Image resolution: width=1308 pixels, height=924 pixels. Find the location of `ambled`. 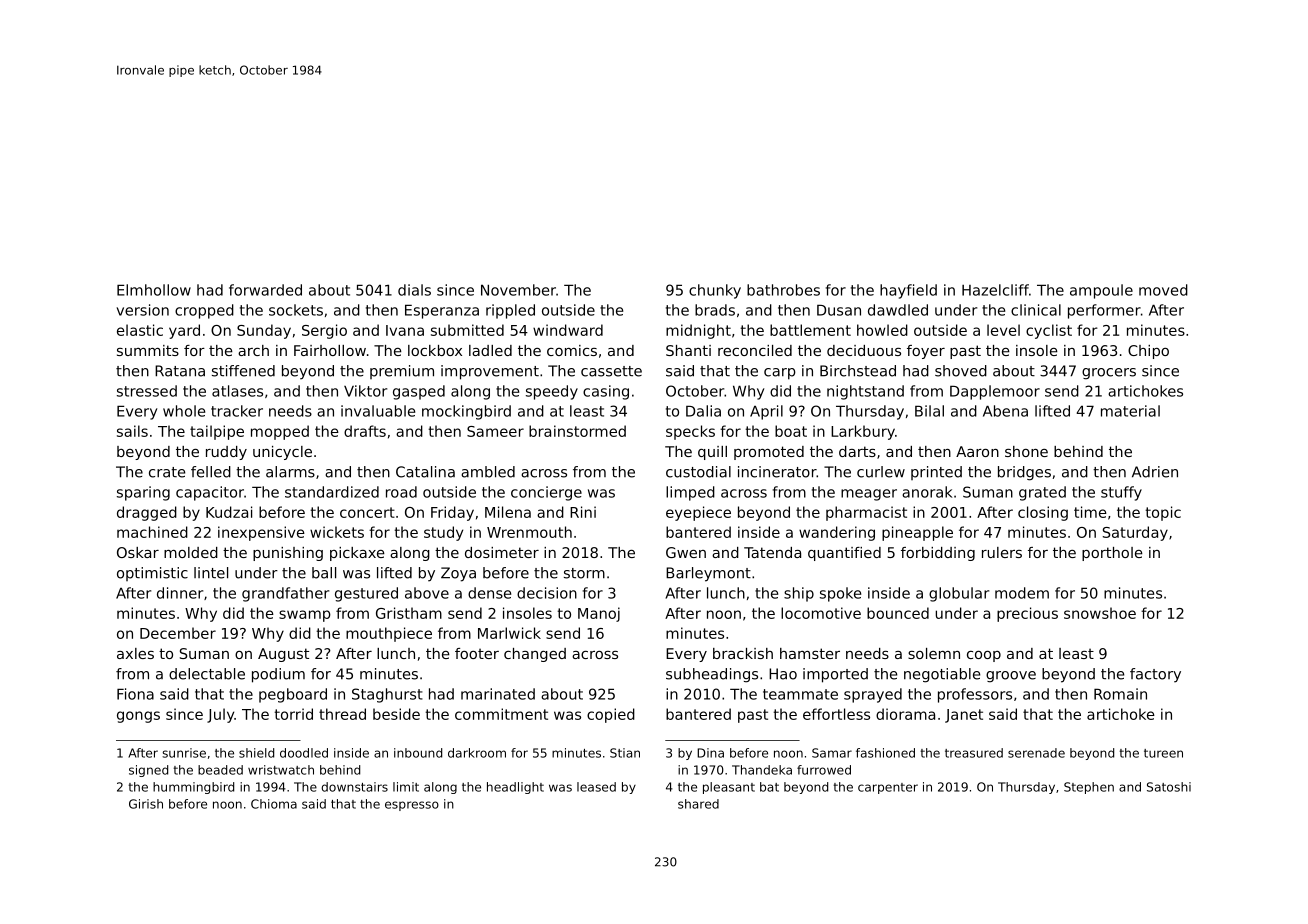

ambled is located at coordinates (488, 472).
